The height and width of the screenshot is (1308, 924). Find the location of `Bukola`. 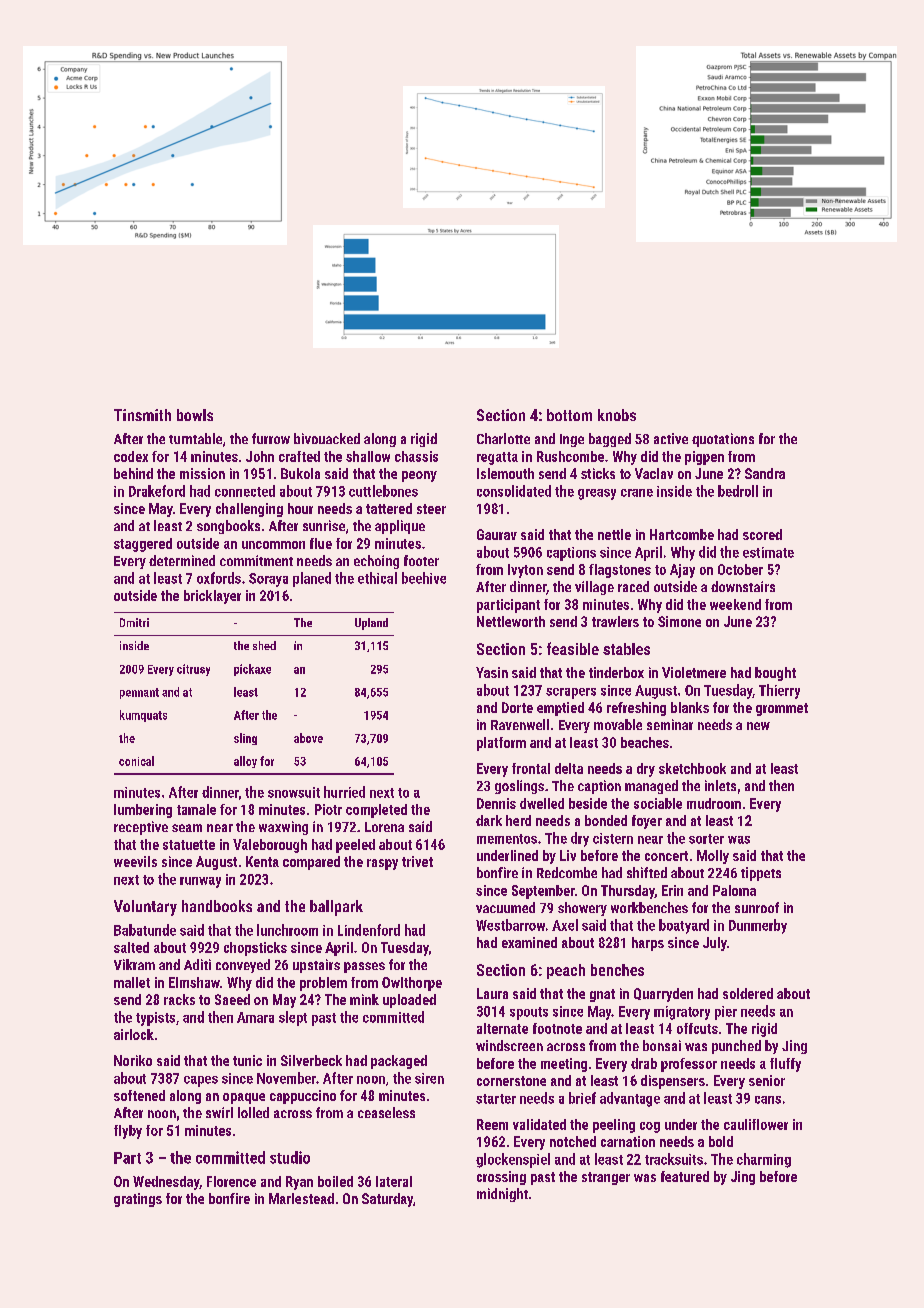

Bukola is located at coordinates (300, 473).
